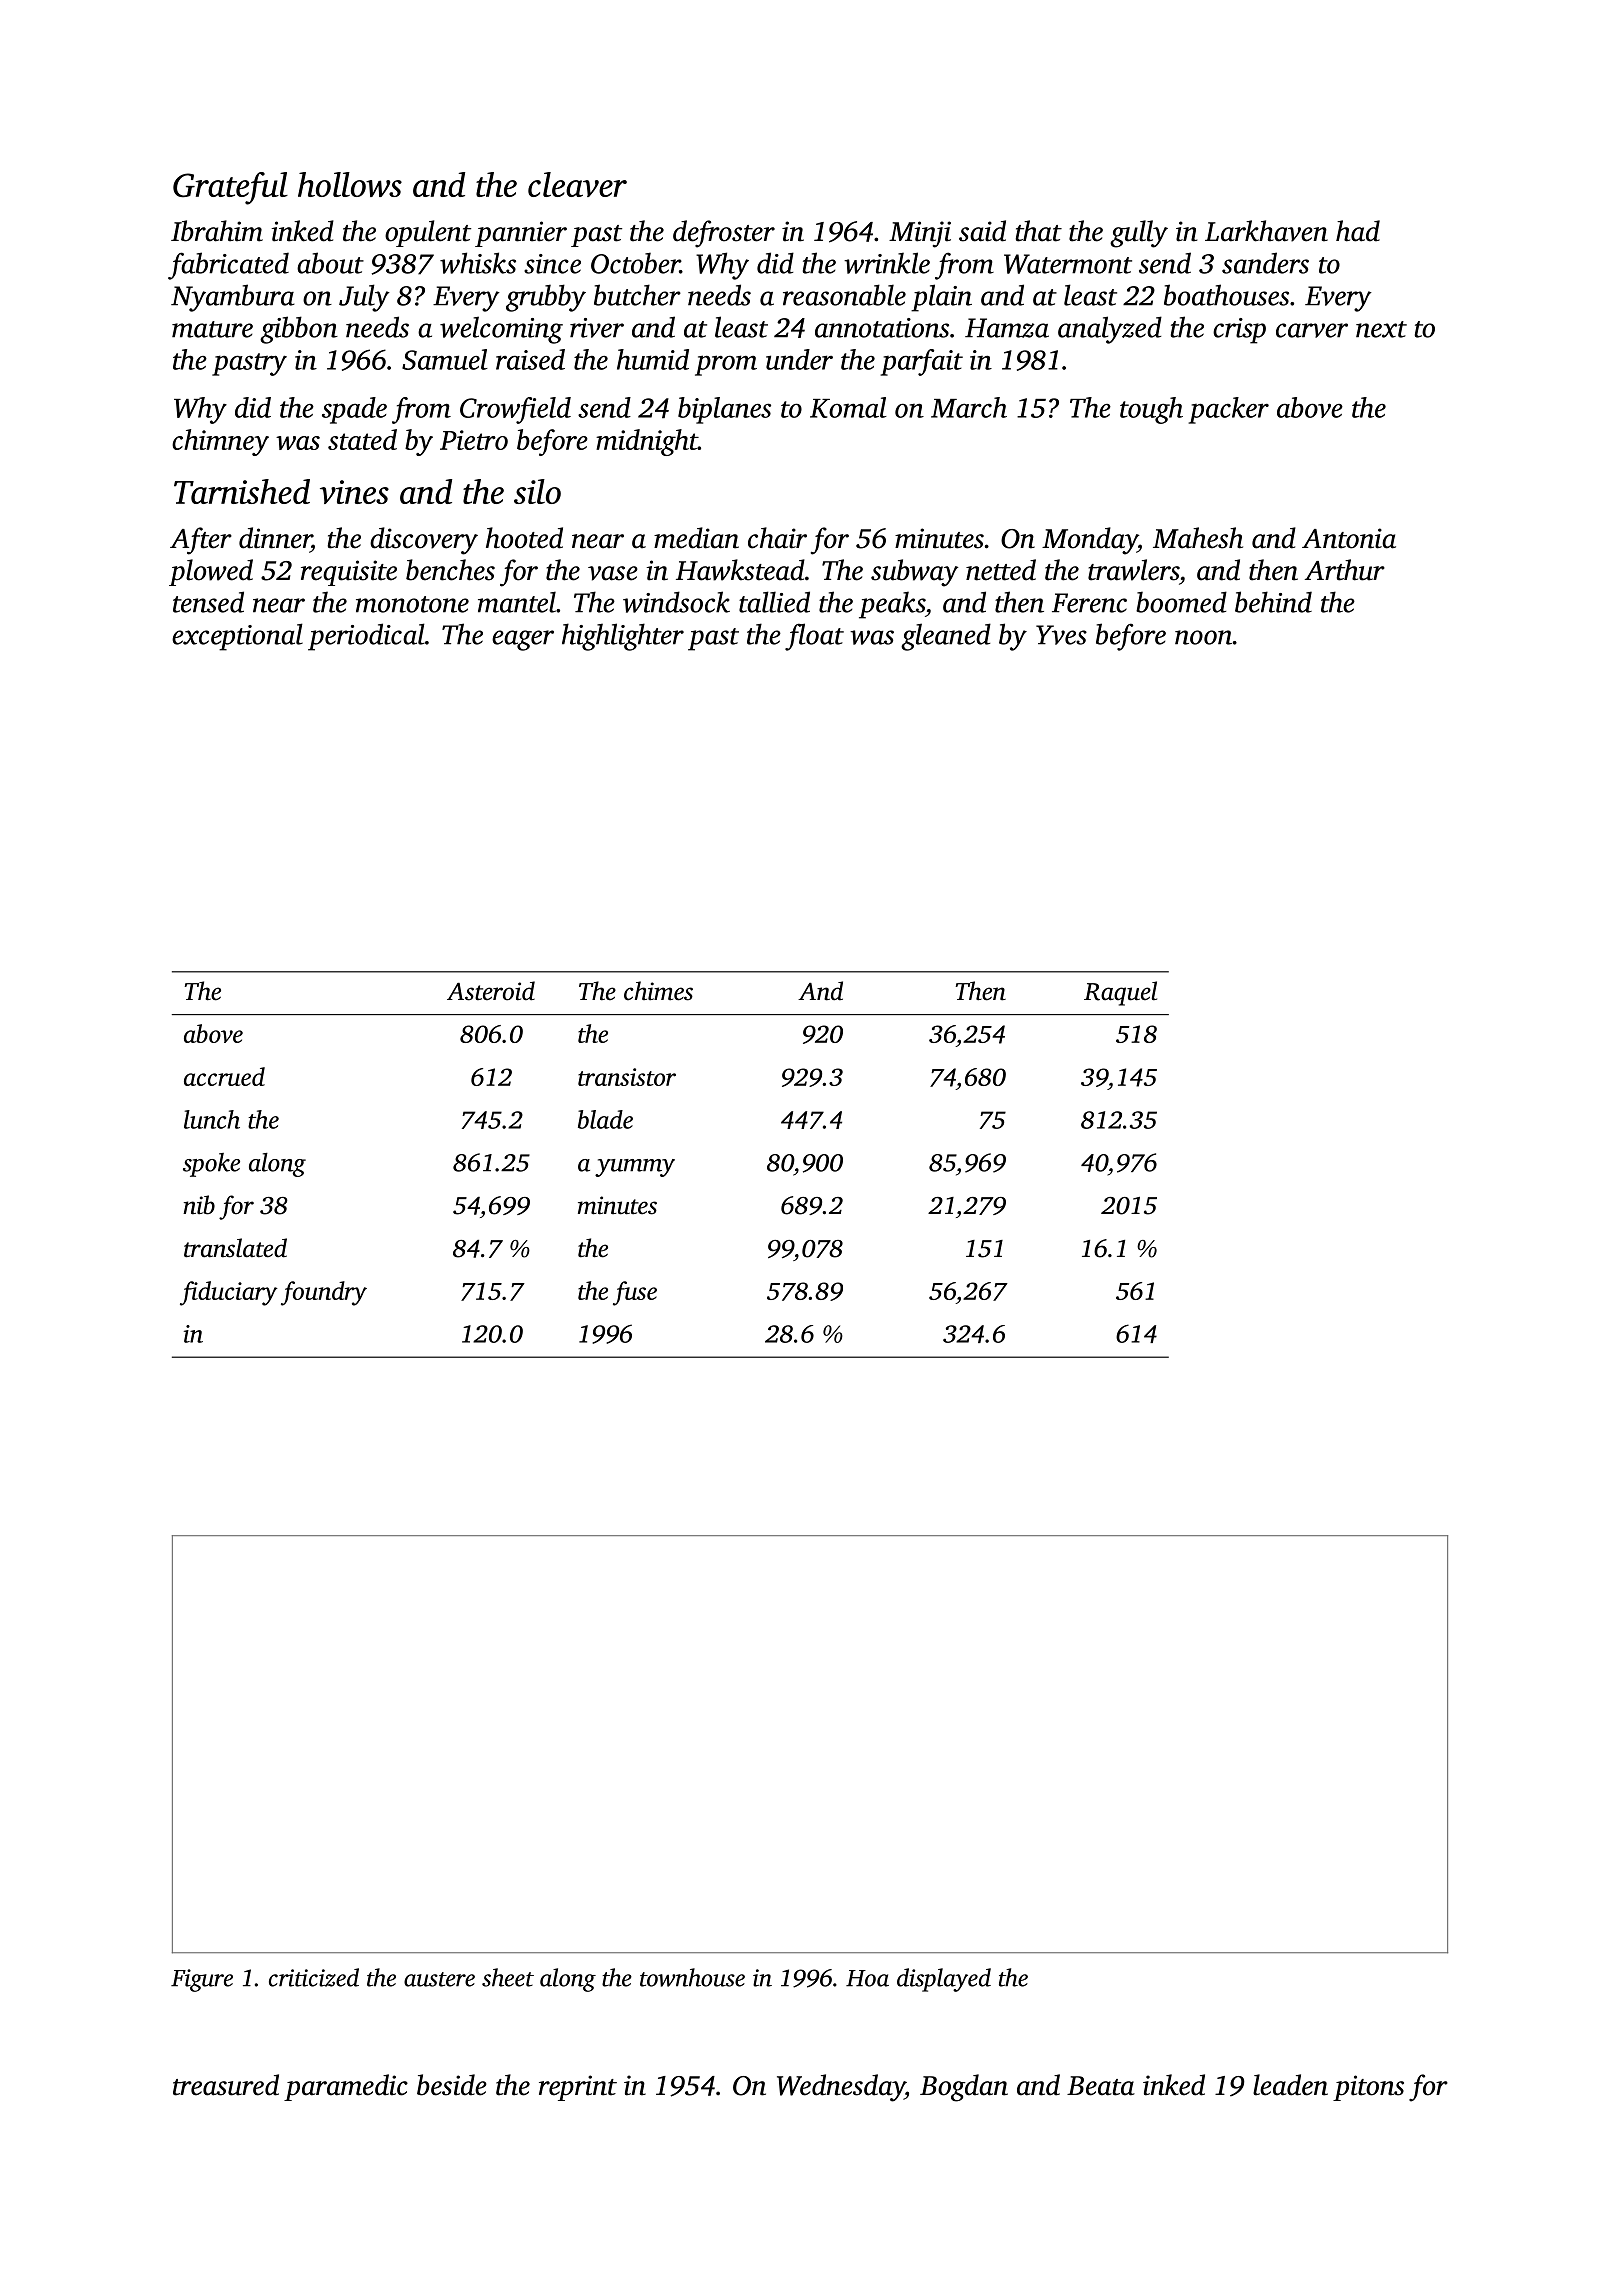  What do you see at coordinates (237, 637) in the screenshot?
I see `exceptional` at bounding box center [237, 637].
